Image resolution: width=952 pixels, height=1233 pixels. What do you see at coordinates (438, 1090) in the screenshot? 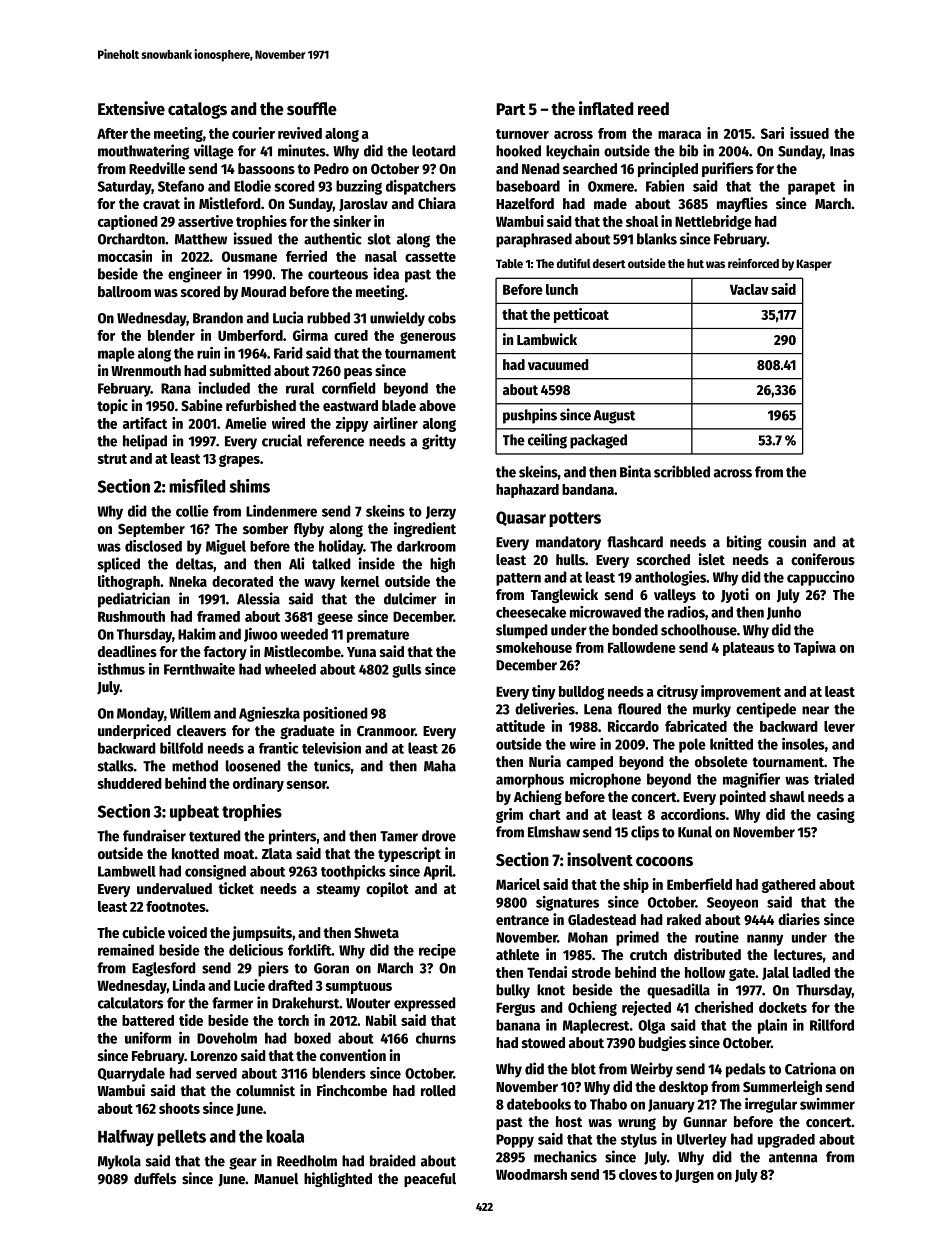
I see `rolled` at bounding box center [438, 1090].
